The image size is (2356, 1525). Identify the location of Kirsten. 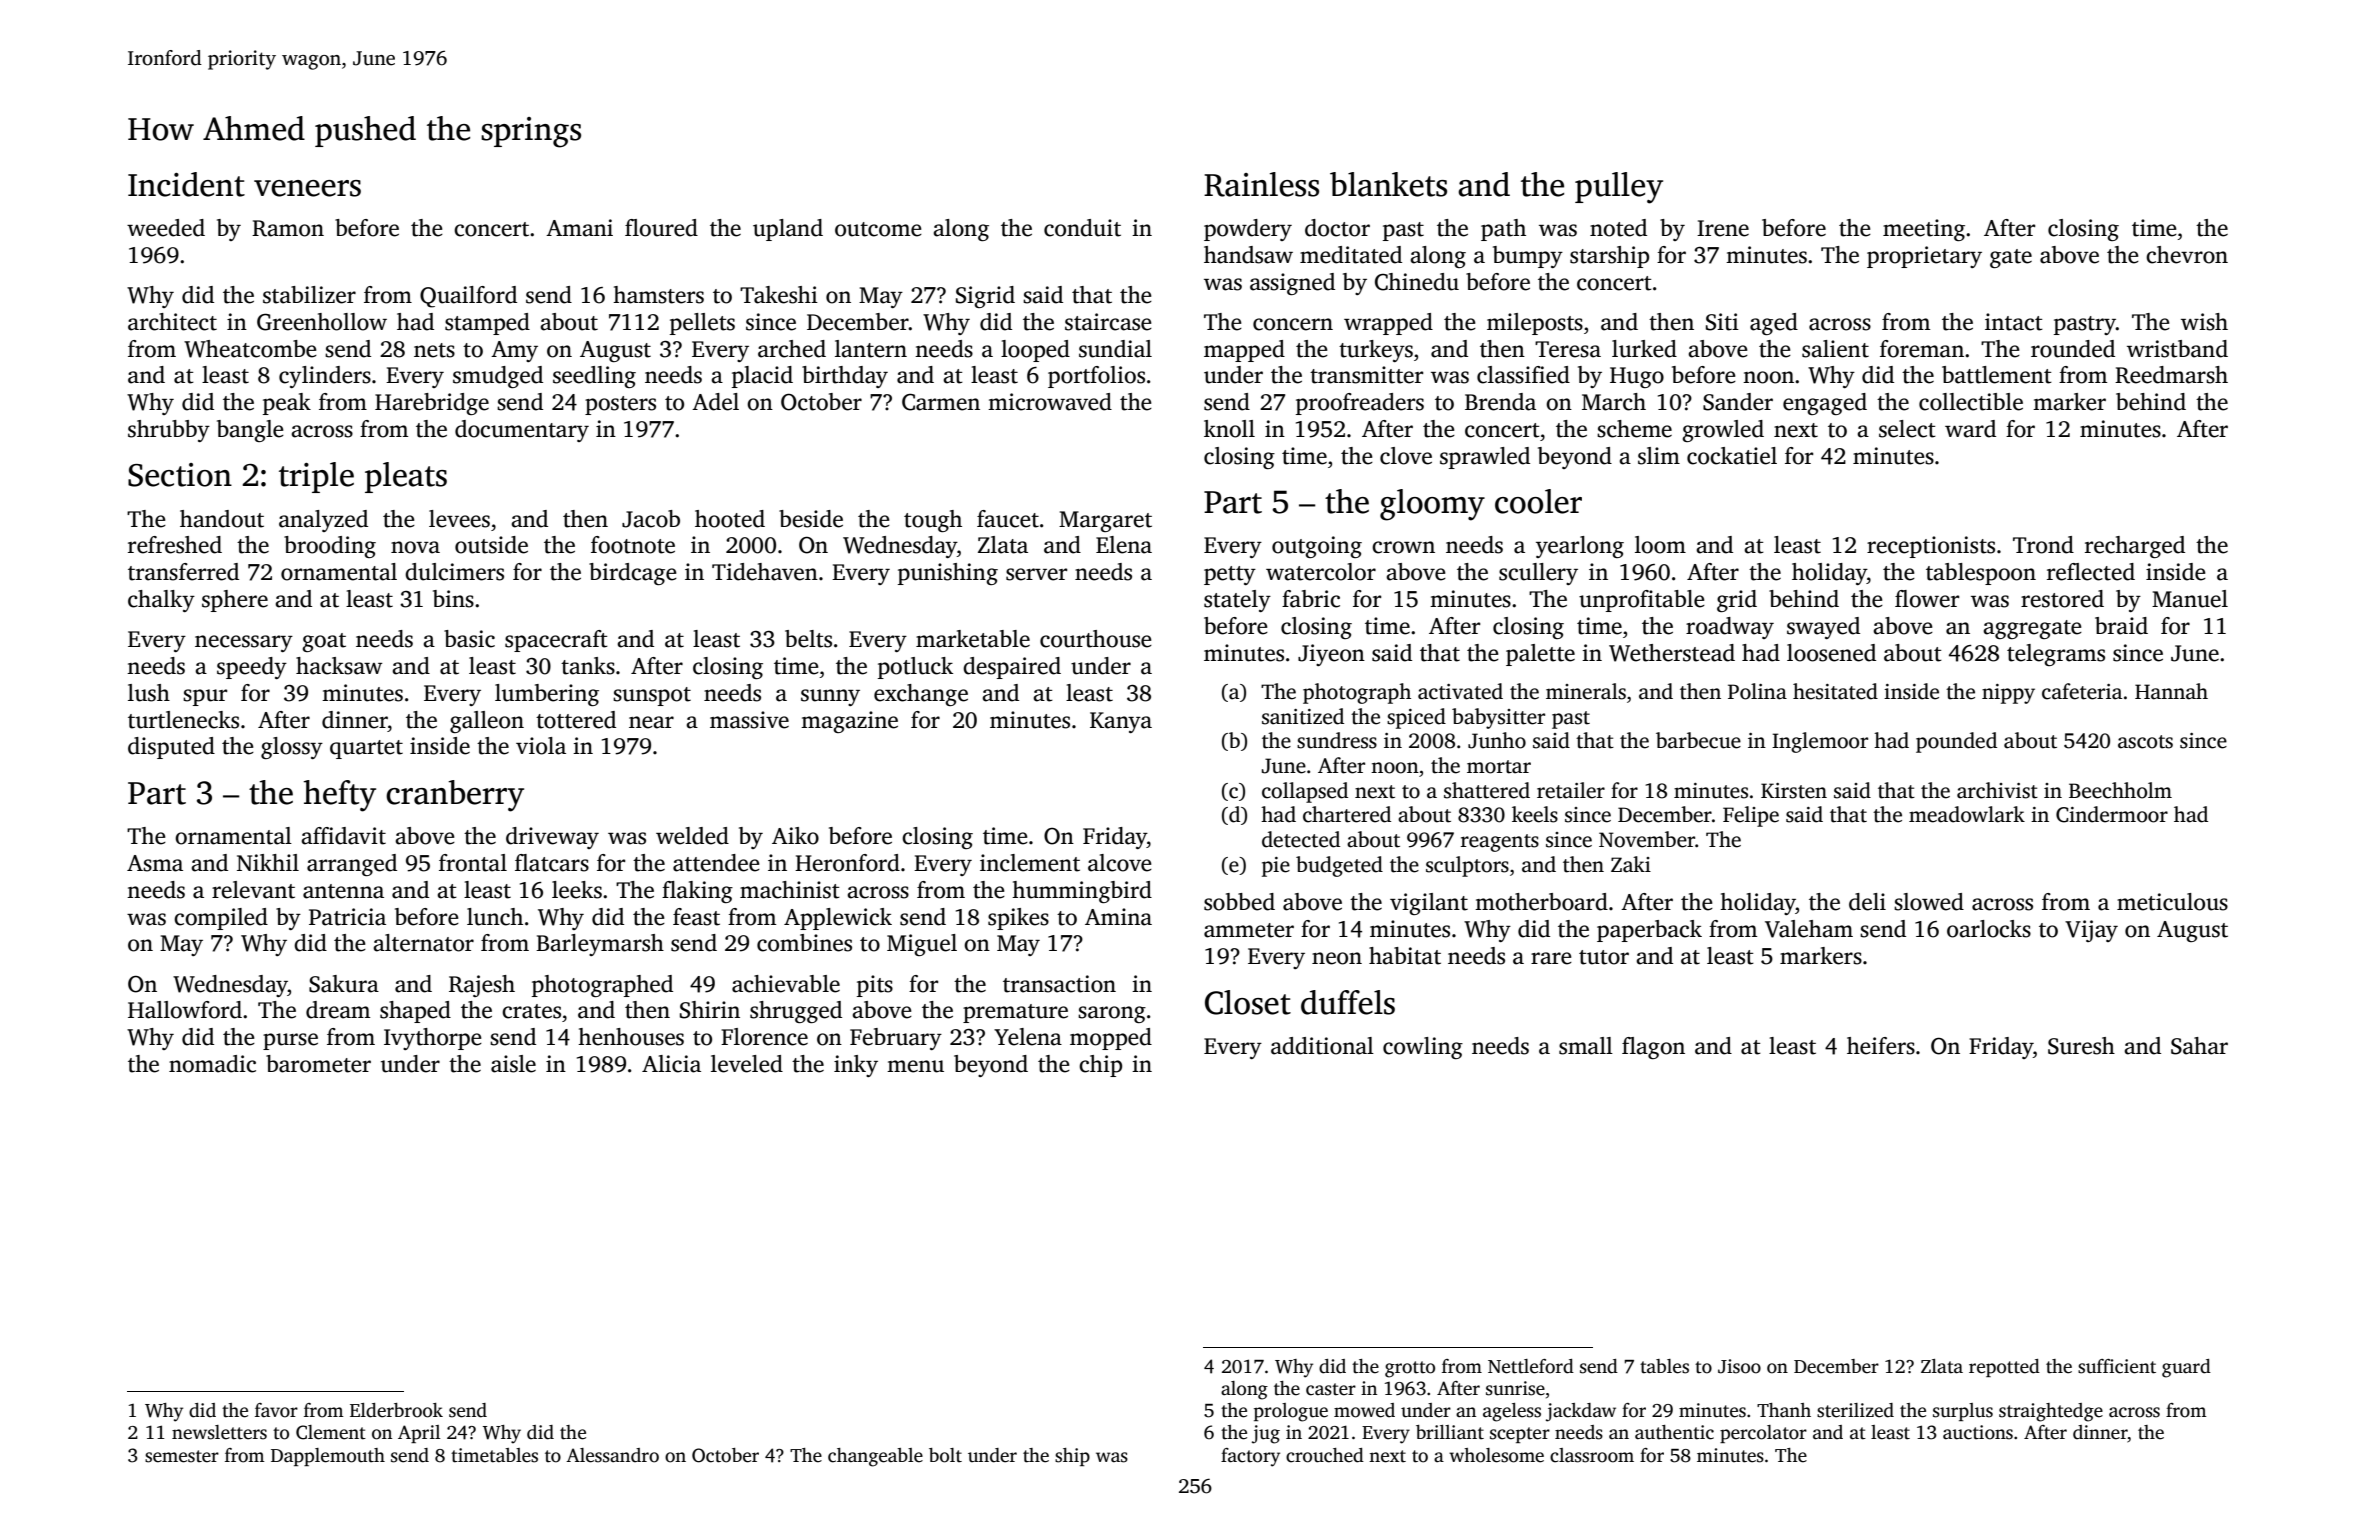
(1794, 791).
